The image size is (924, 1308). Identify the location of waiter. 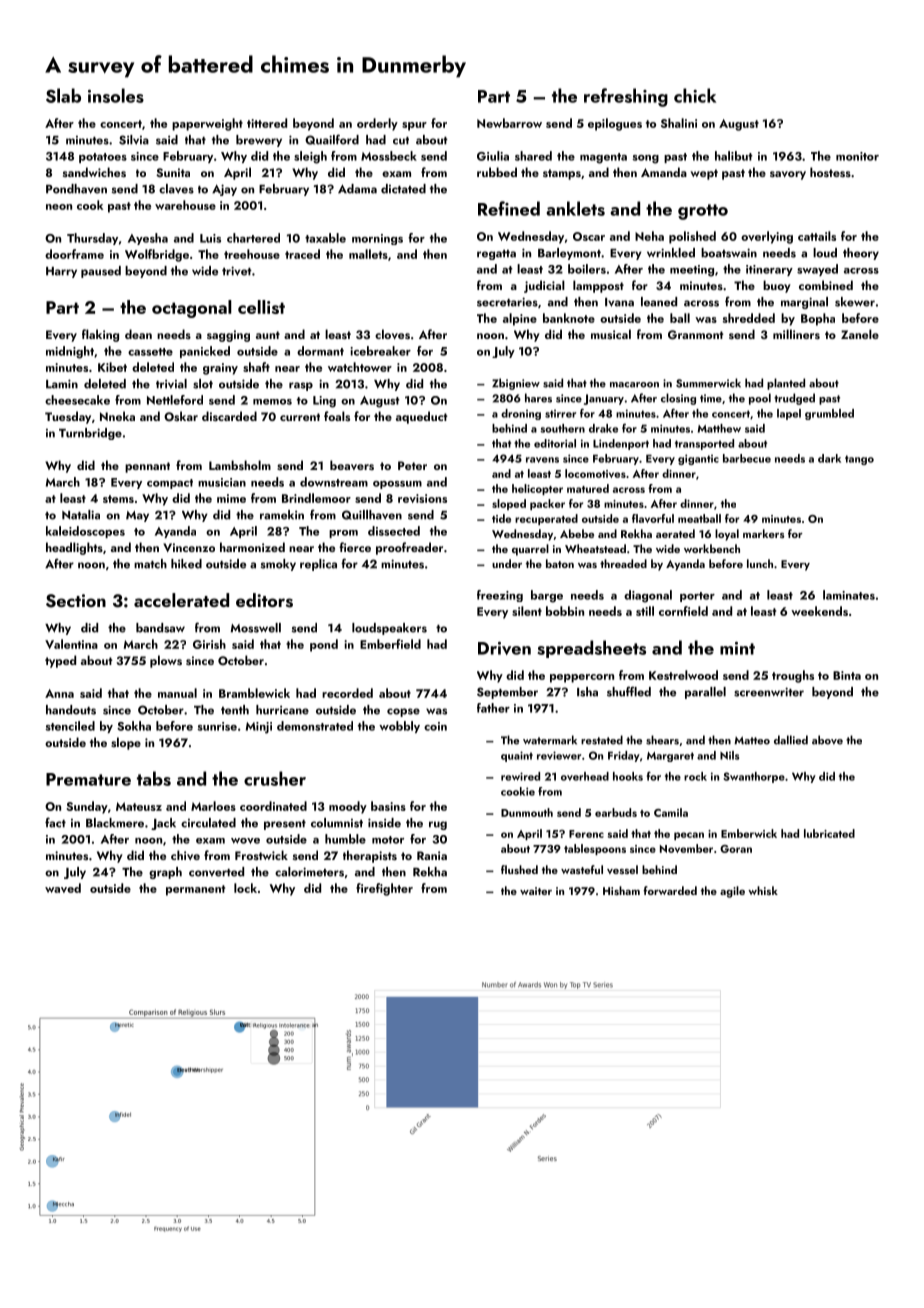
(536, 891).
